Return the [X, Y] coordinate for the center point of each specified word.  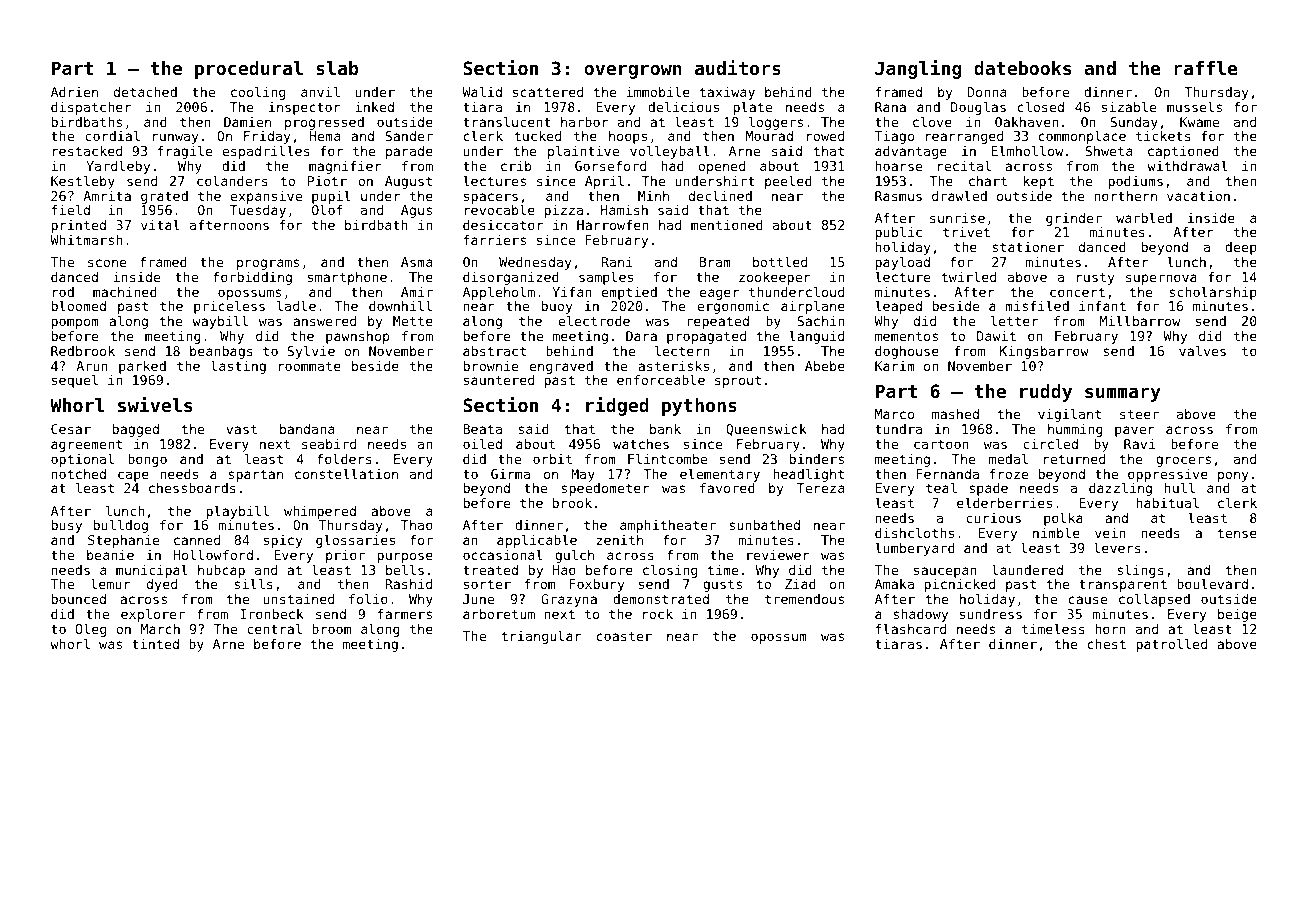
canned [197, 540]
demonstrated [661, 599]
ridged [617, 406]
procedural [249, 70]
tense [1237, 533]
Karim [895, 366]
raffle [1205, 68]
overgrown [633, 72]
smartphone [347, 278]
